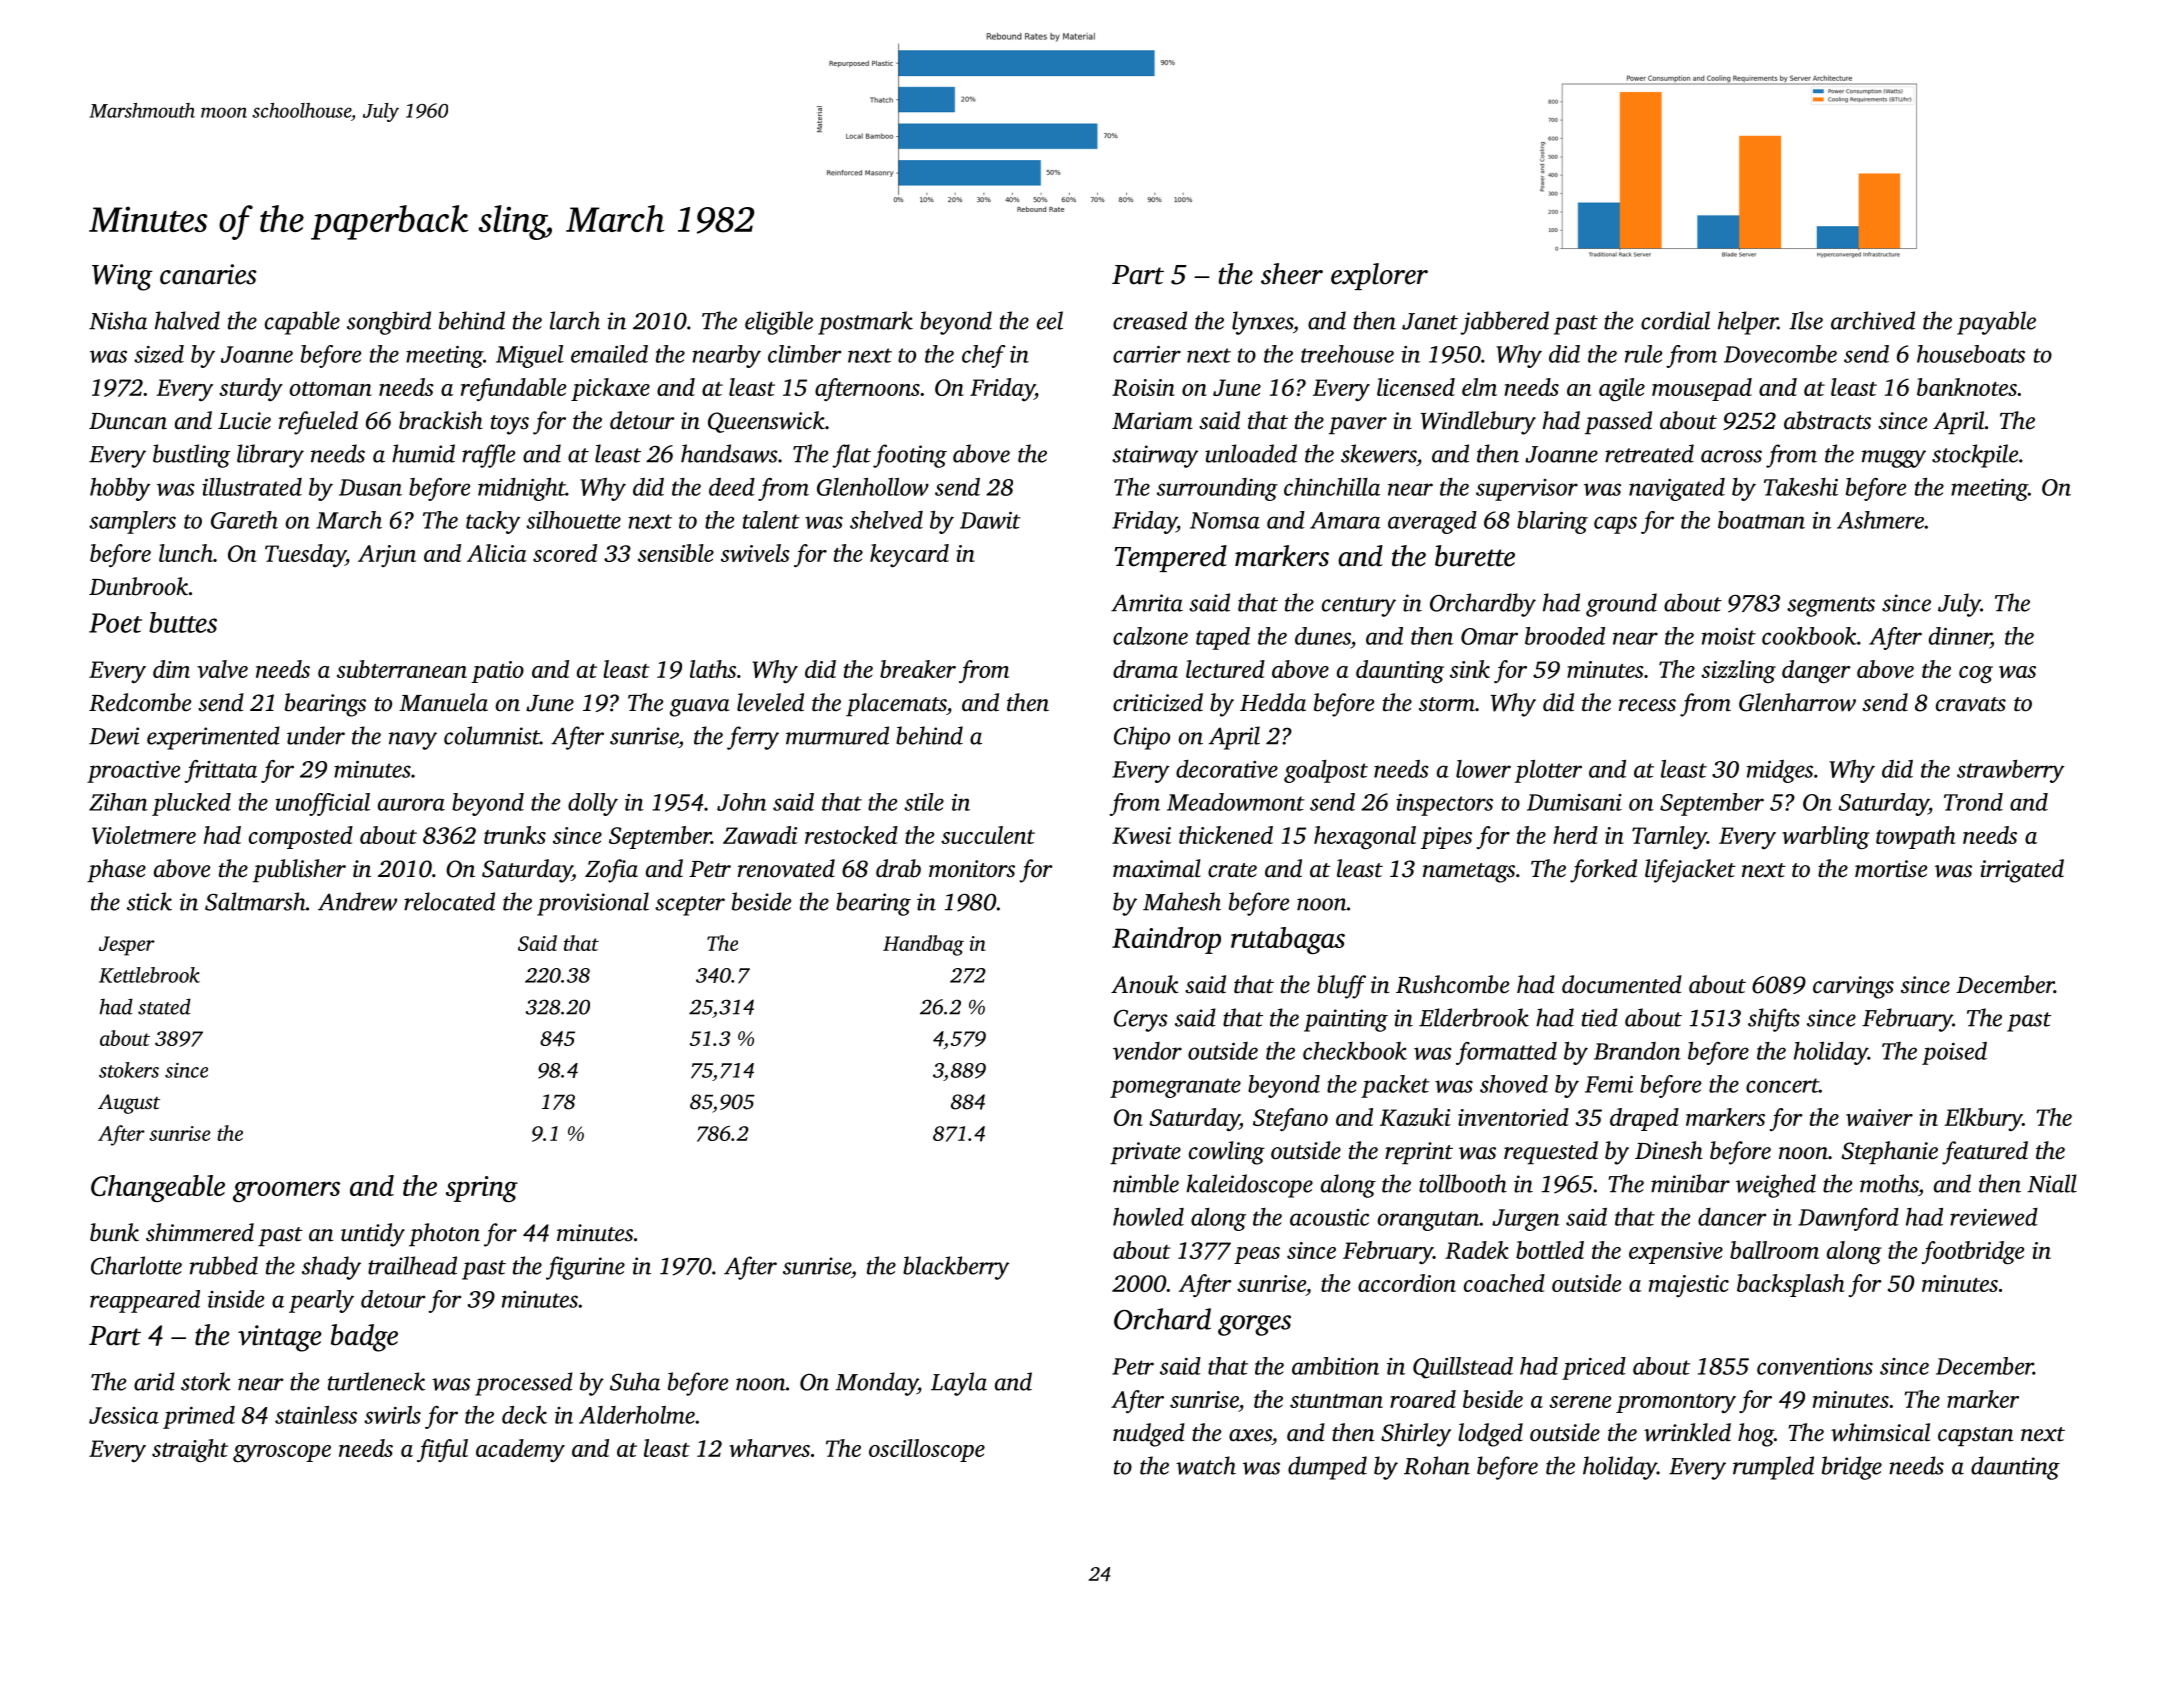 The image size is (2178, 1683). What do you see at coordinates (1649, 453) in the screenshot?
I see `retreated` at bounding box center [1649, 453].
